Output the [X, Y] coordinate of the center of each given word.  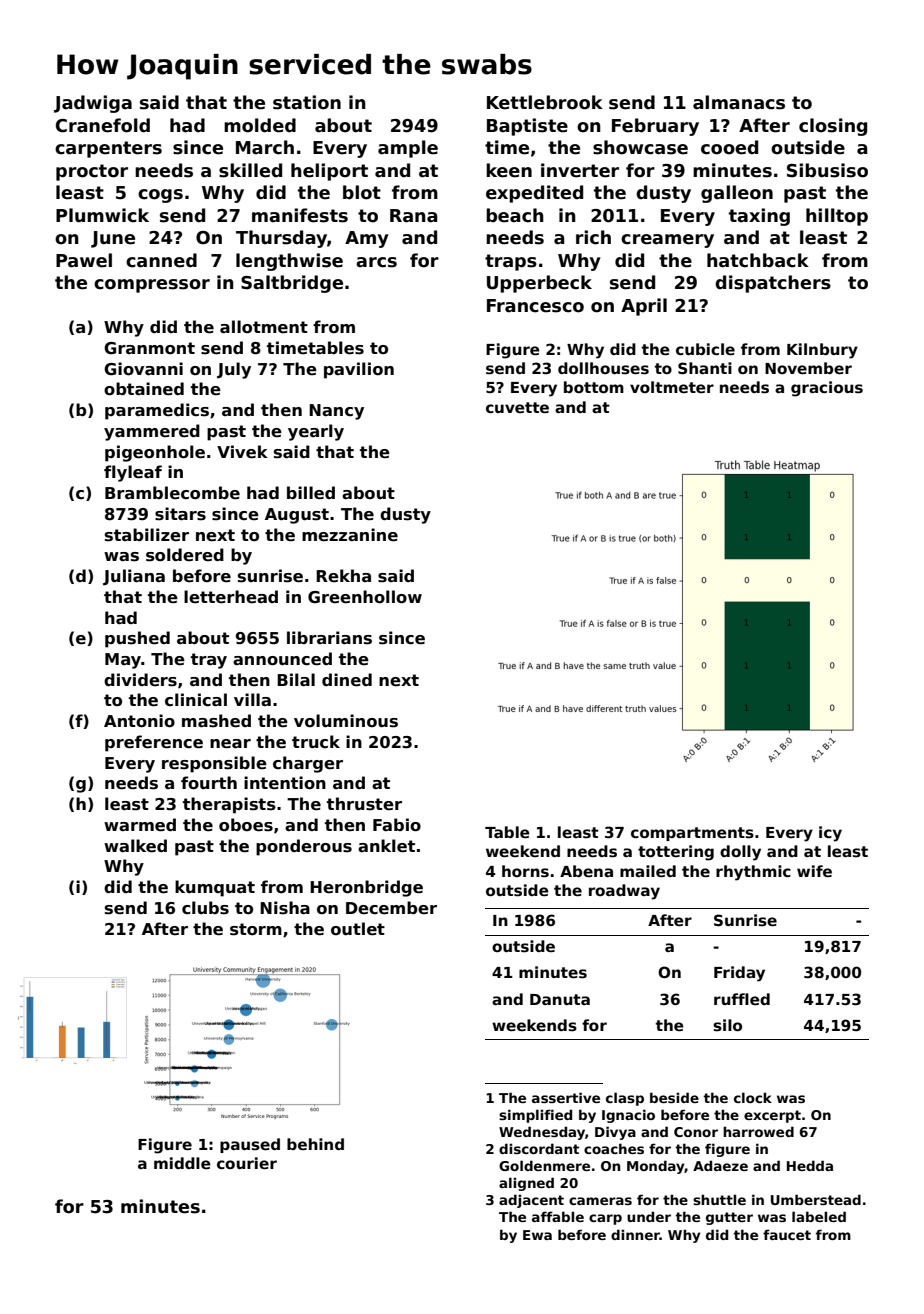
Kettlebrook [545, 102]
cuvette [517, 407]
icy [830, 834]
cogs [160, 196]
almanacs [739, 102]
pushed [137, 639]
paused [250, 1145]
